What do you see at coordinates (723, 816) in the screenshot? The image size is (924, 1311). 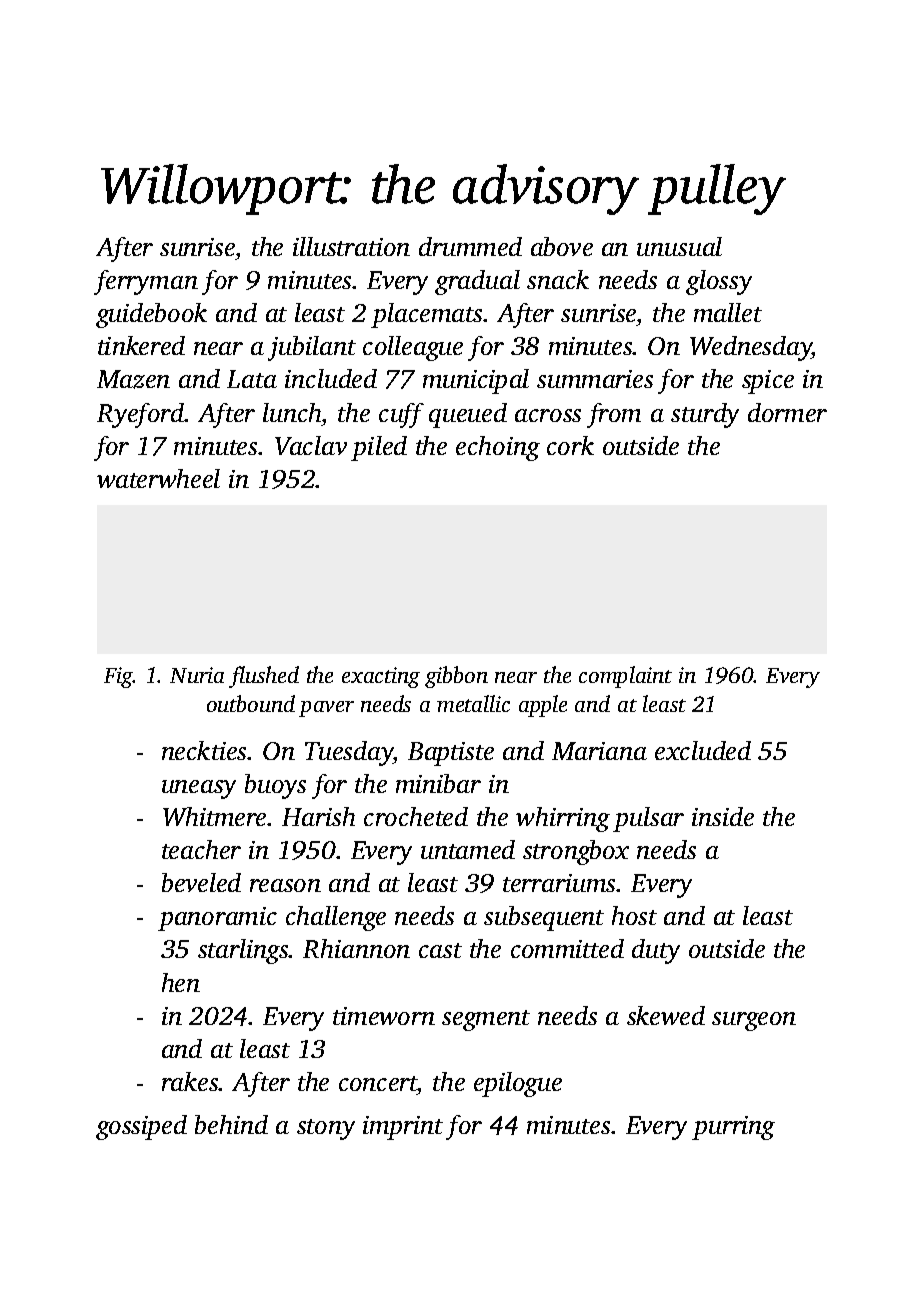 I see `inside` at bounding box center [723, 816].
